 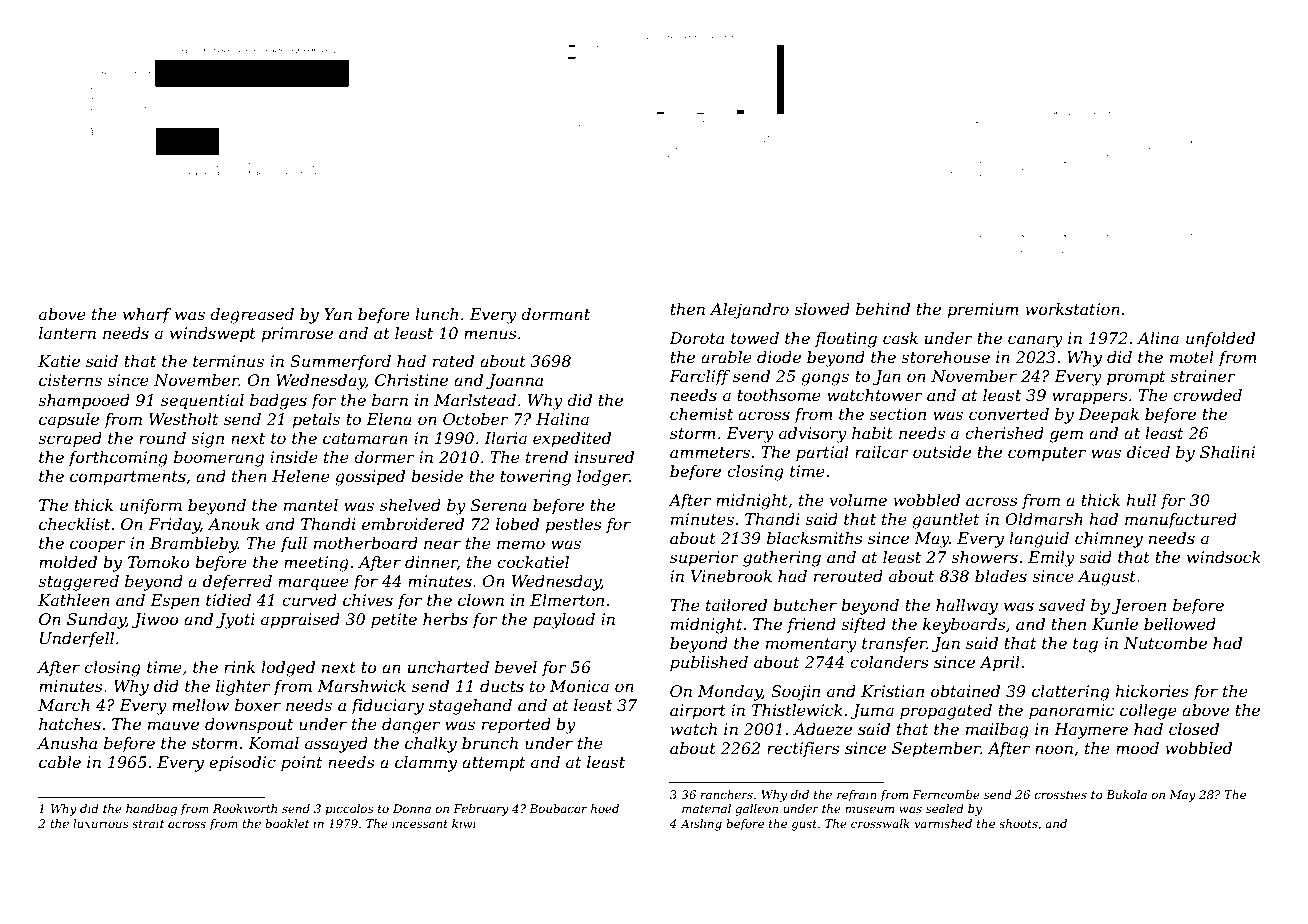 I want to click on uniform, so click(x=151, y=506).
